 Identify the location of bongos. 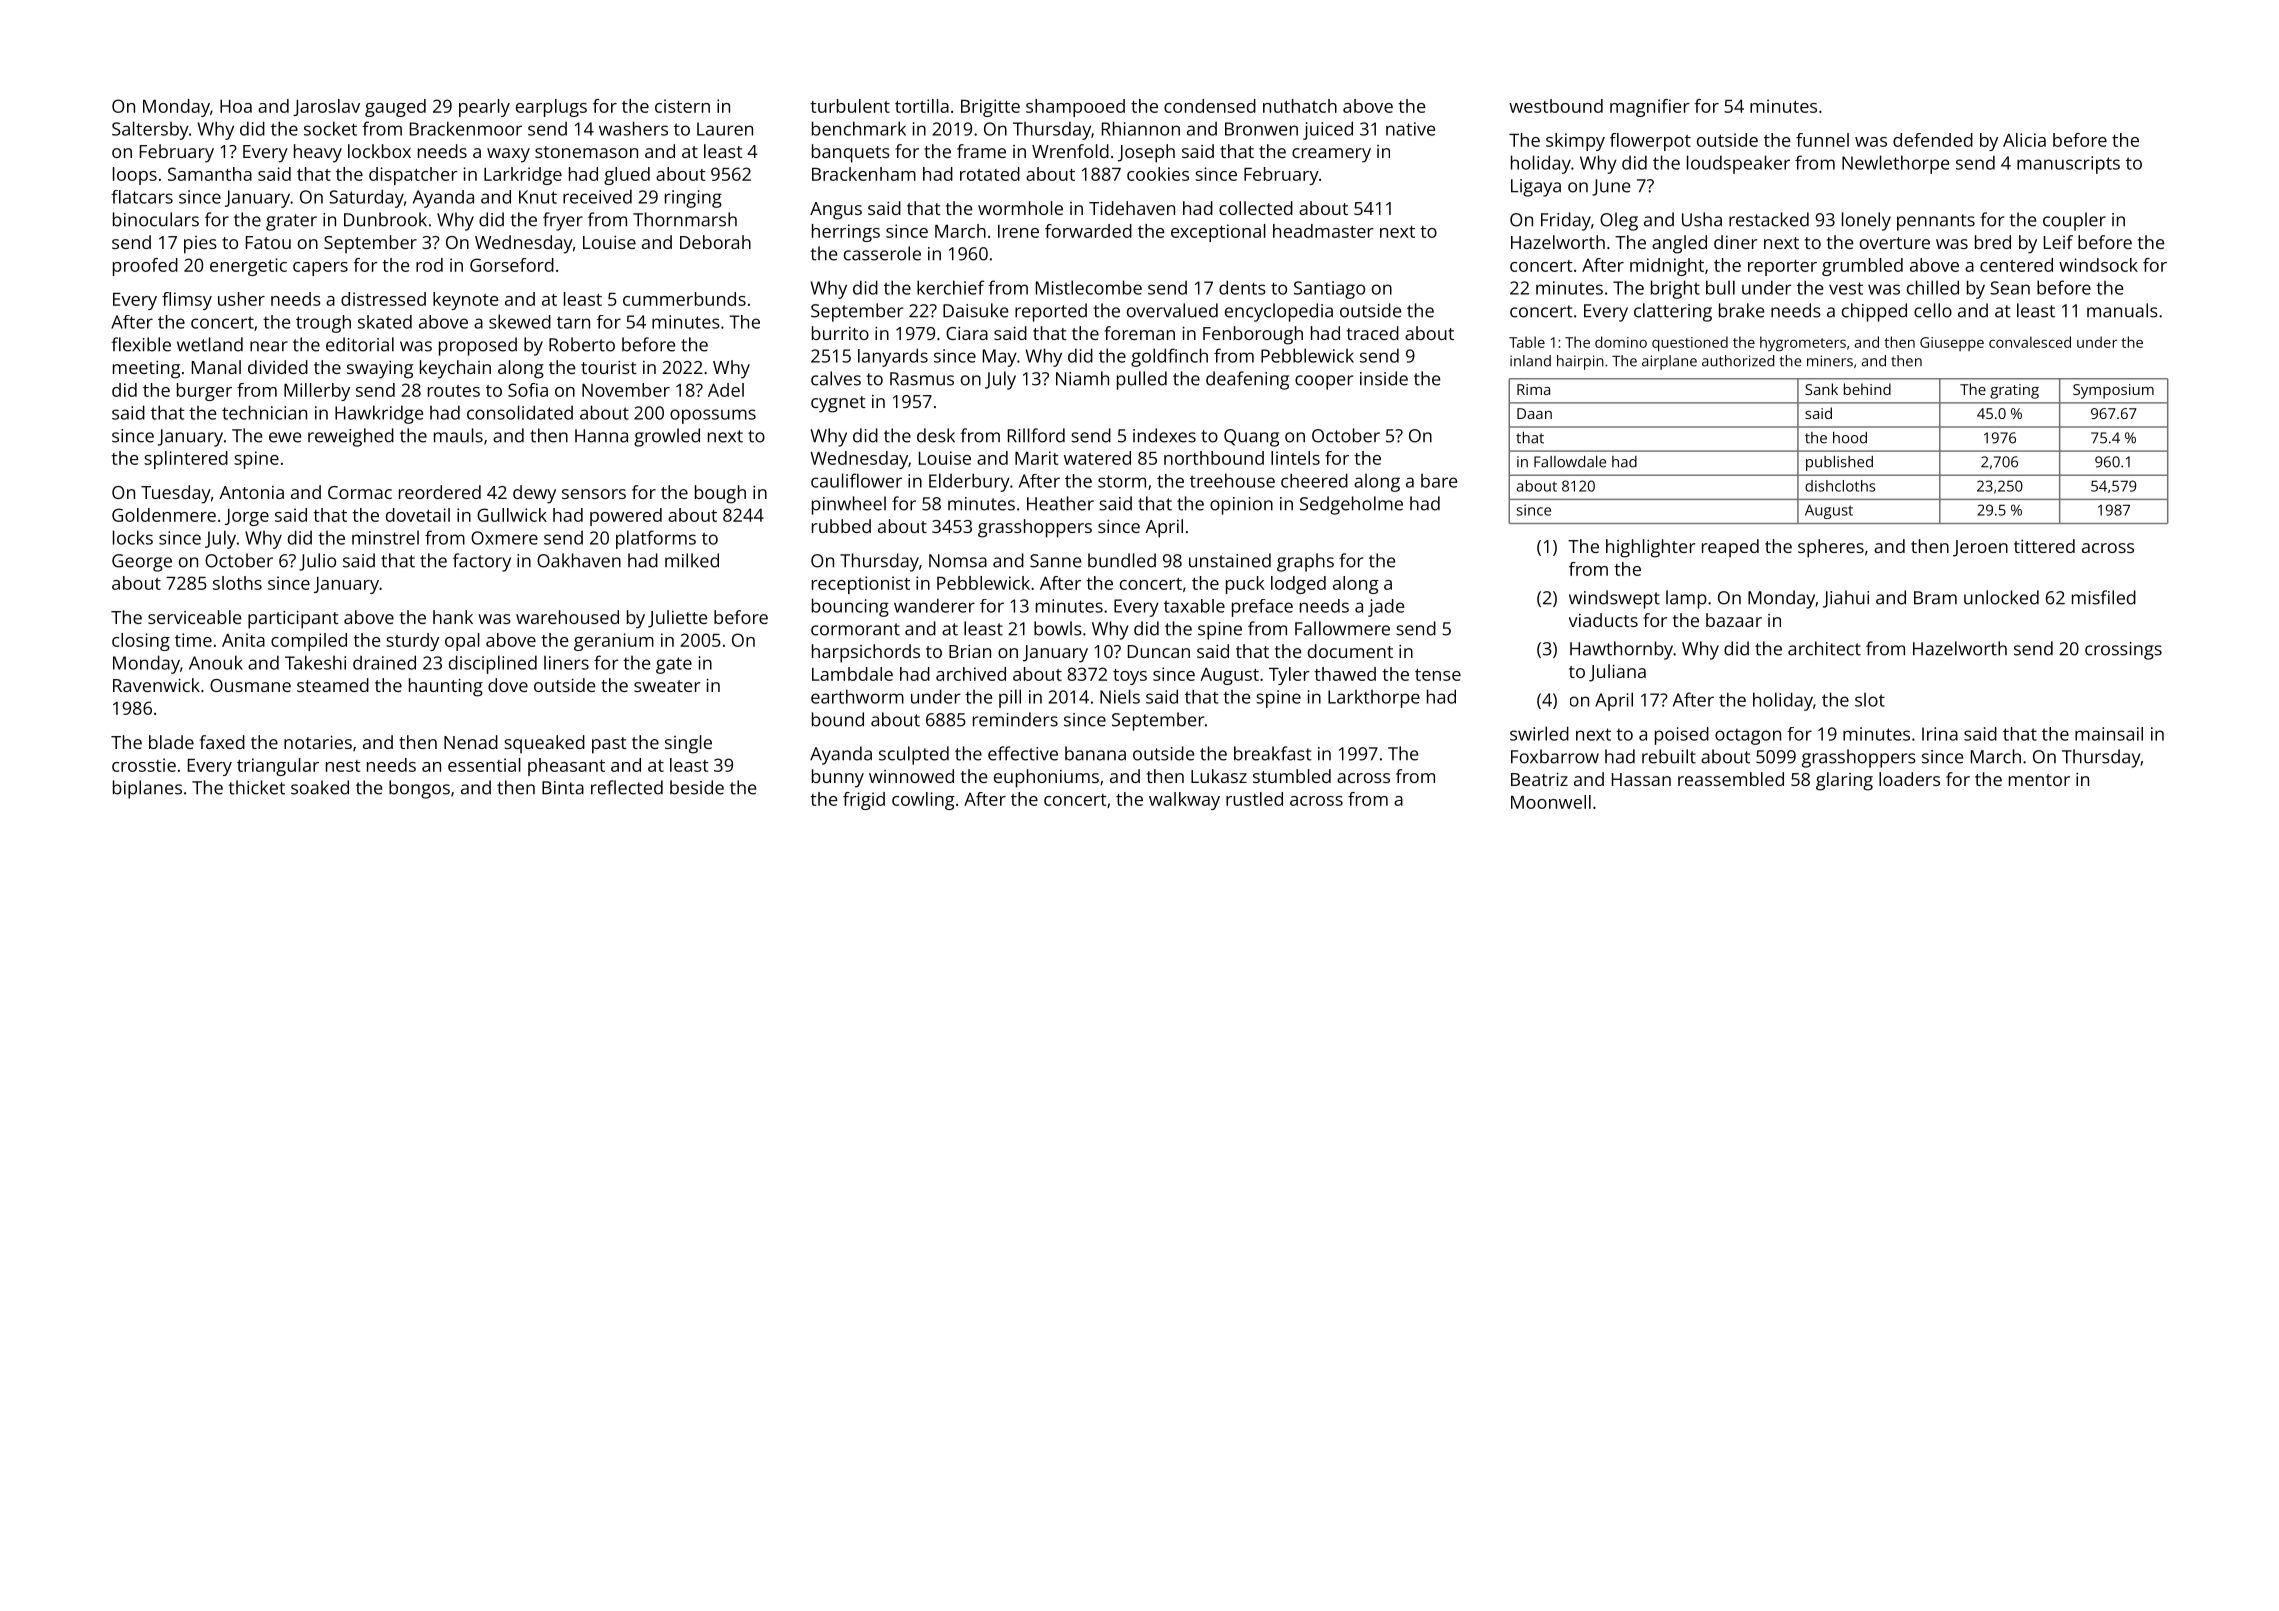
(419, 789).
